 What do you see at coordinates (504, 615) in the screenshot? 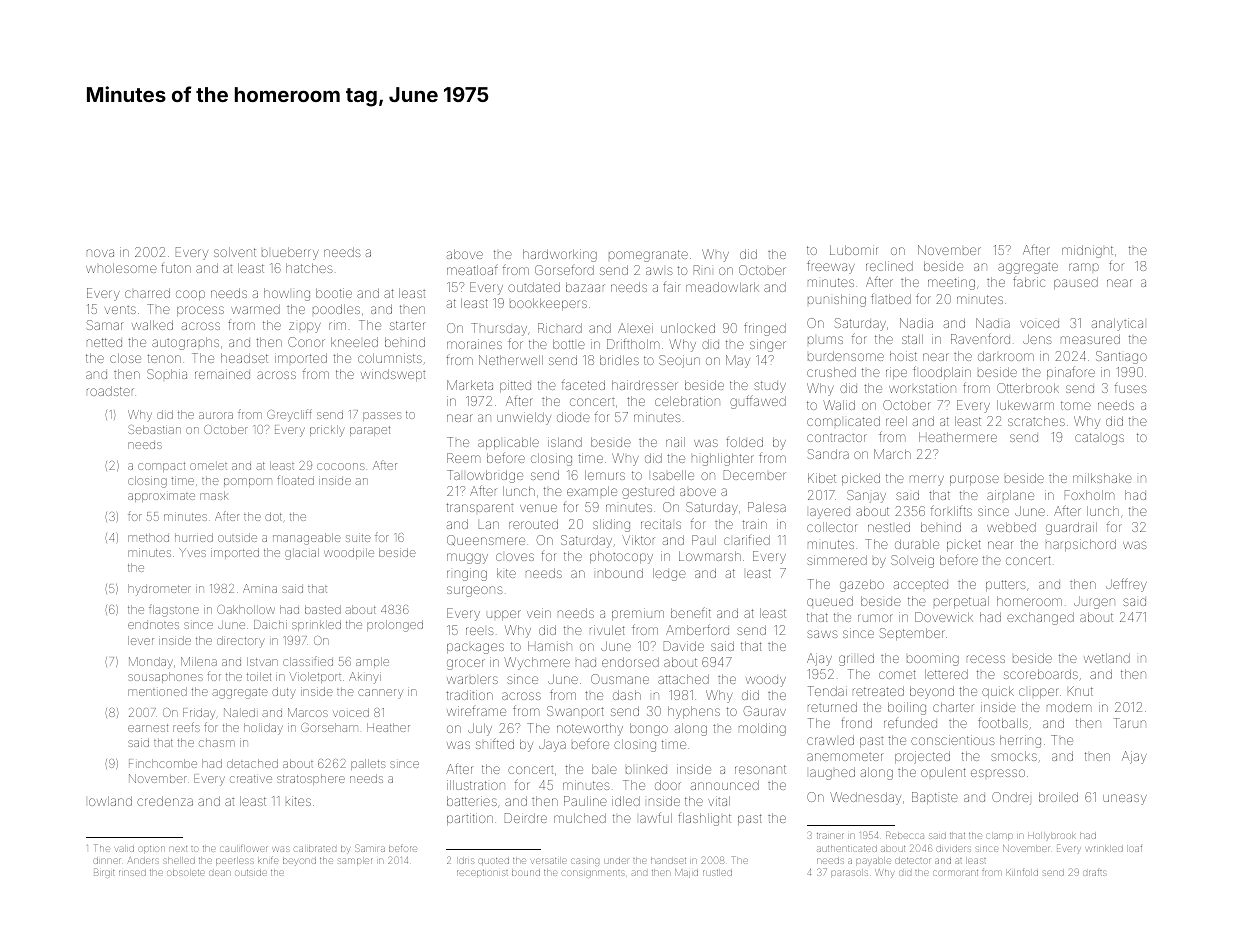
I see `upper` at bounding box center [504, 615].
